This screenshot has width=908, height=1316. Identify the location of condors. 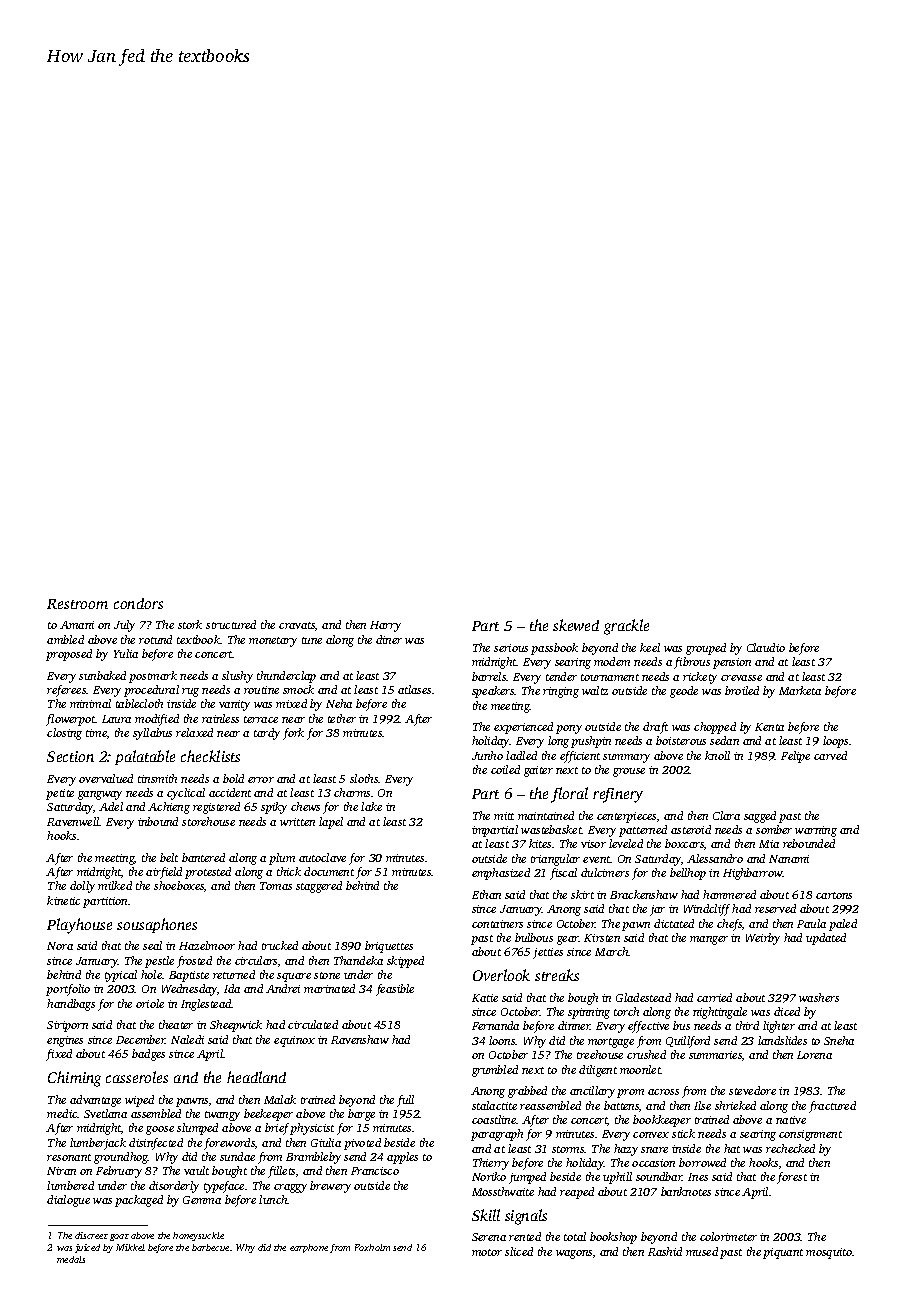
(138, 603).
